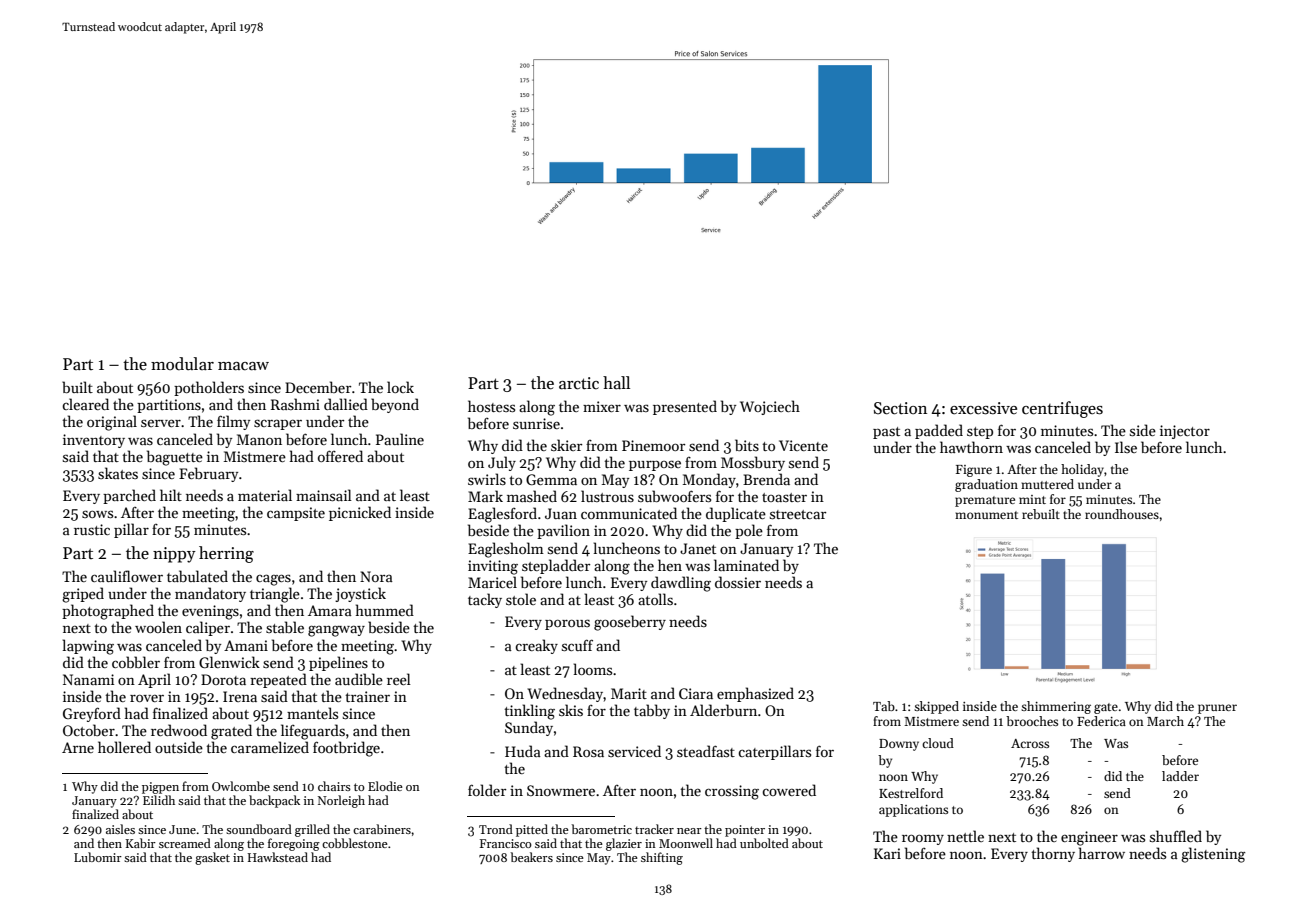 This screenshot has width=1308, height=924. What do you see at coordinates (294, 844) in the screenshot?
I see `foregoing` at bounding box center [294, 844].
